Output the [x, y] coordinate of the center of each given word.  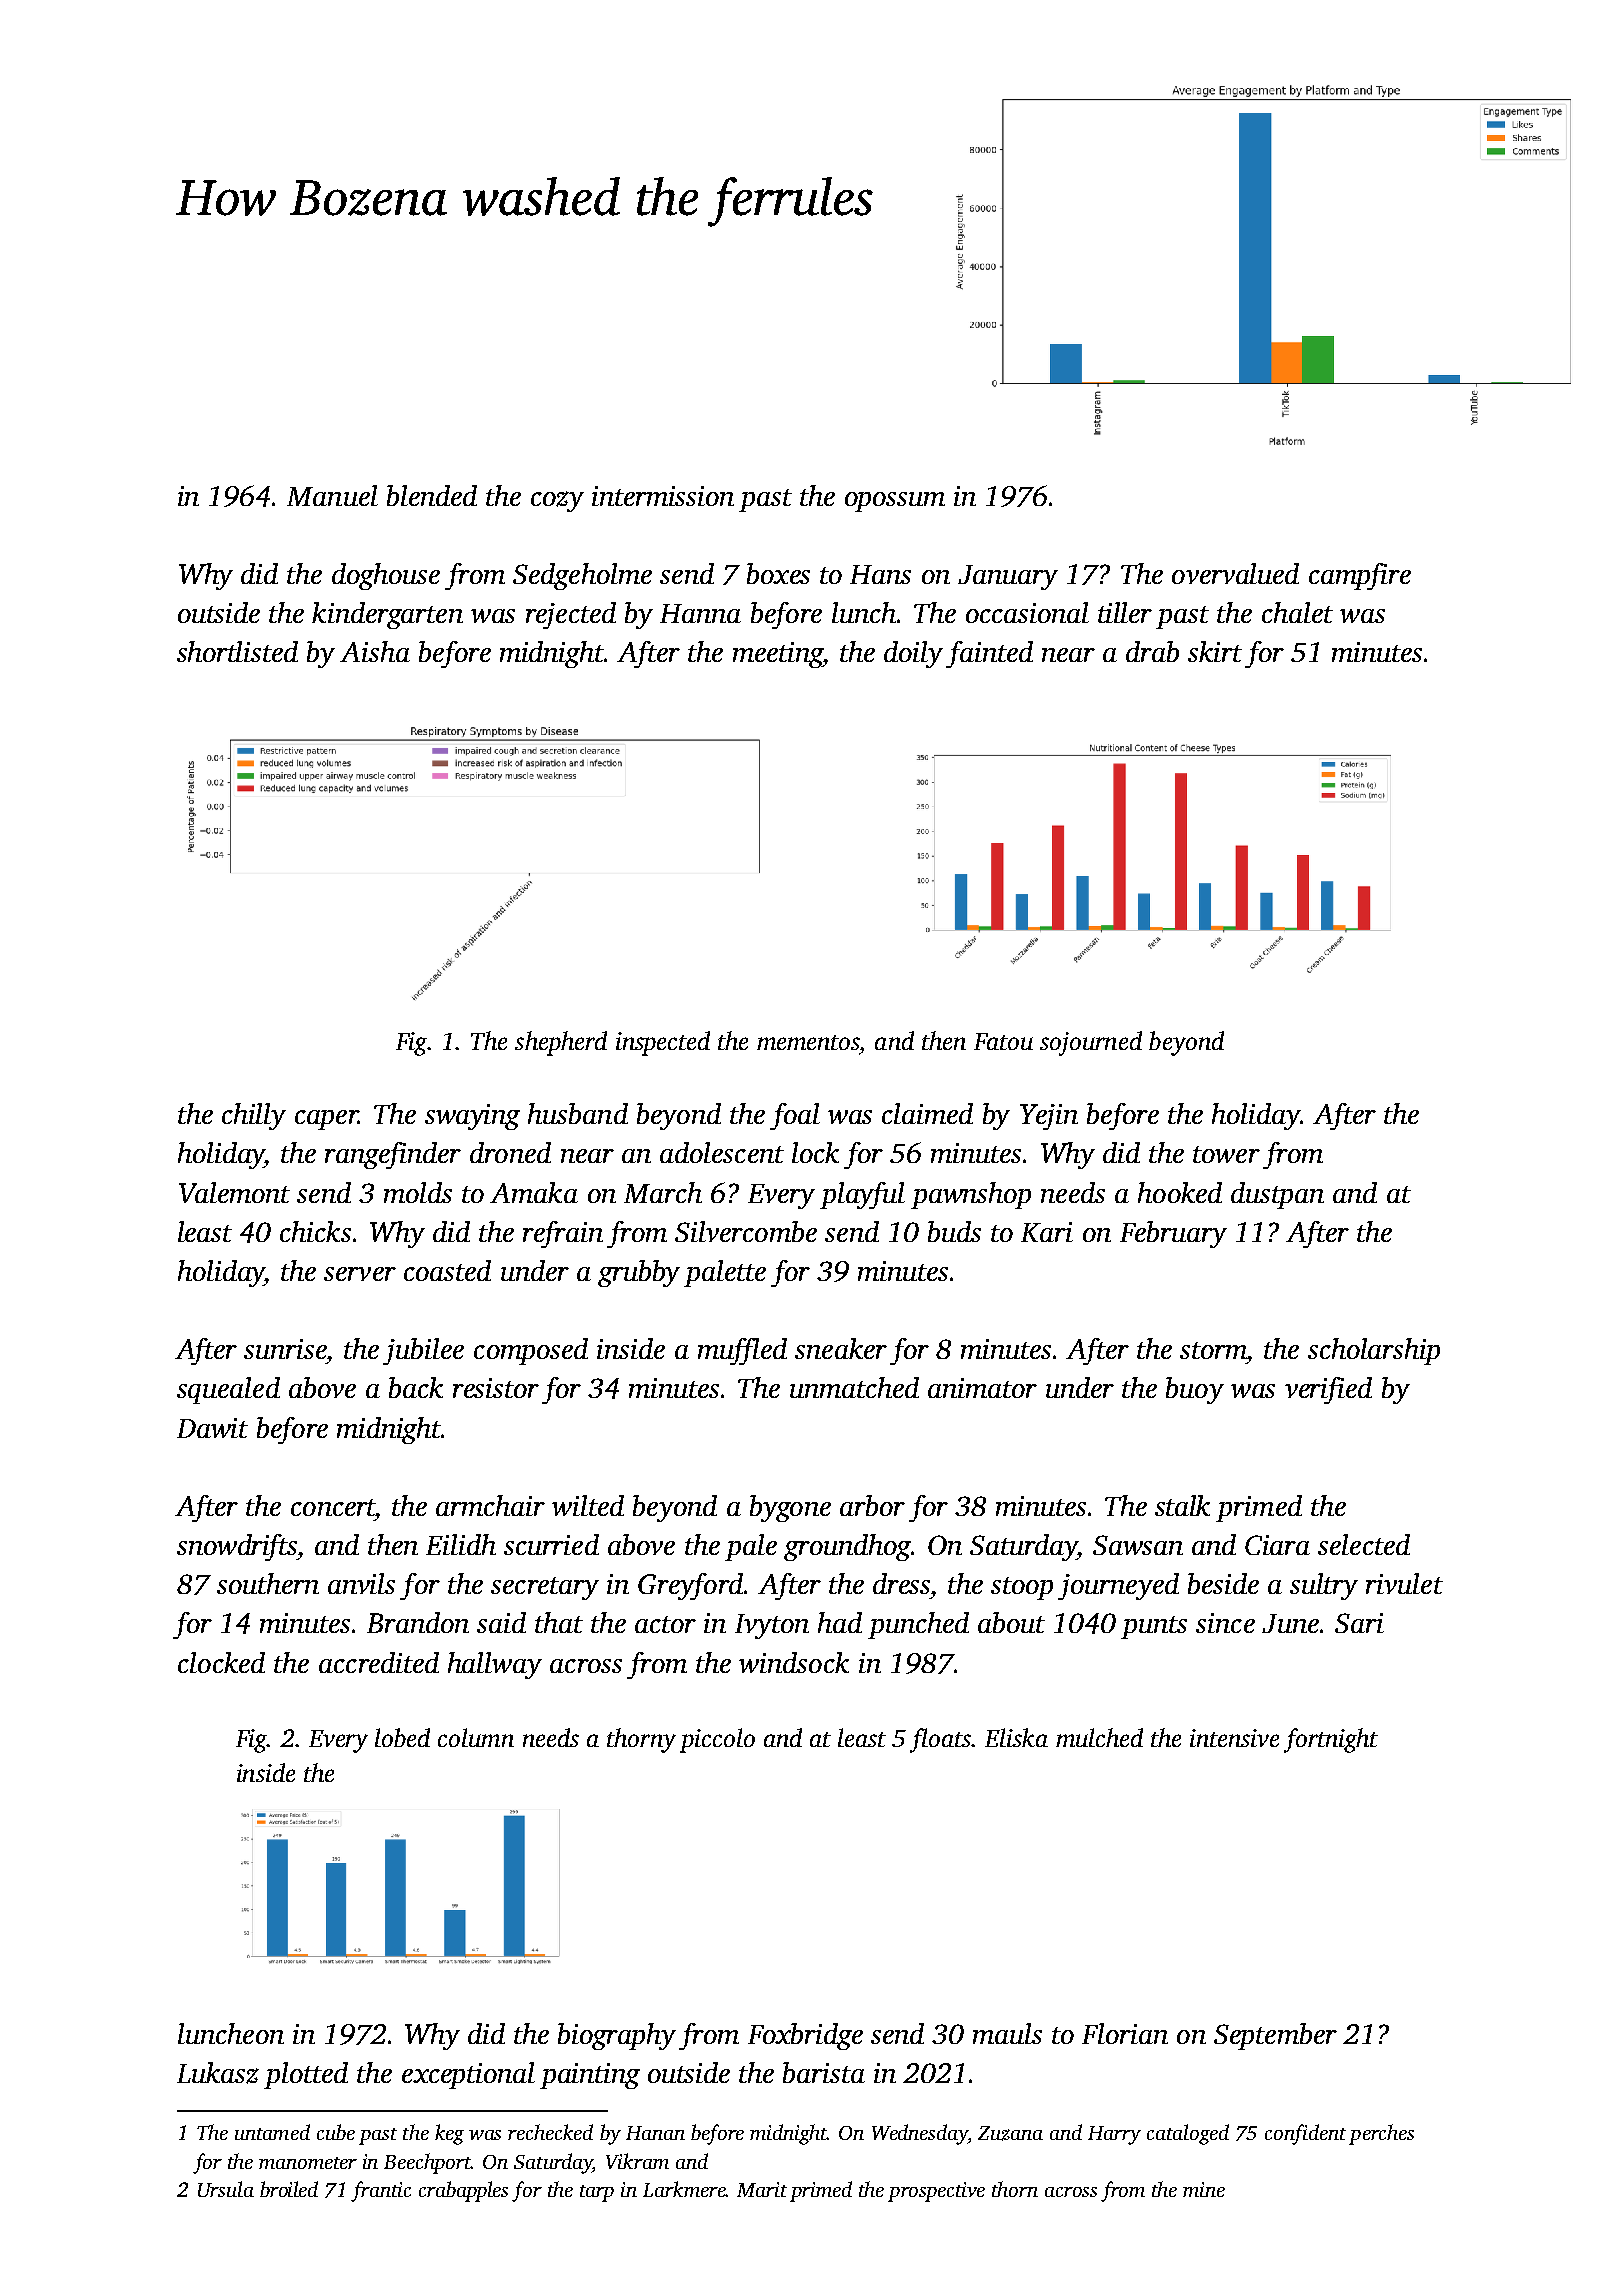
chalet [1297, 612]
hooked [1180, 1192]
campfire [1360, 576]
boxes [778, 573]
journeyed [1118, 1586]
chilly [254, 1116]
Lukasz [218, 2073]
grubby [639, 1273]
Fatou [1003, 1041]
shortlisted [237, 651]
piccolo [717, 1740]
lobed [402, 1737]
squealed [228, 1390]
